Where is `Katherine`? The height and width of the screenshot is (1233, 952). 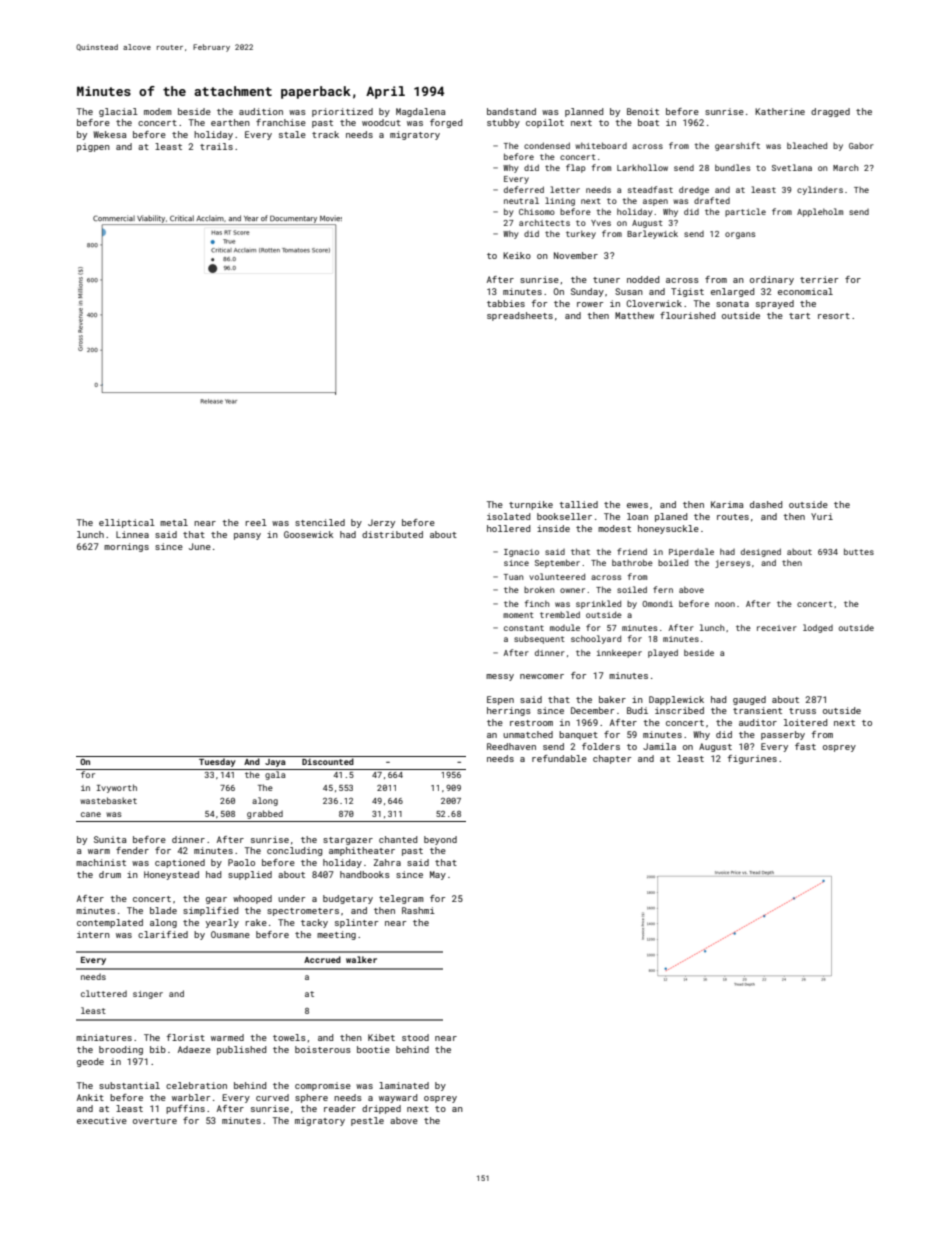
Katherine is located at coordinates (780, 111).
